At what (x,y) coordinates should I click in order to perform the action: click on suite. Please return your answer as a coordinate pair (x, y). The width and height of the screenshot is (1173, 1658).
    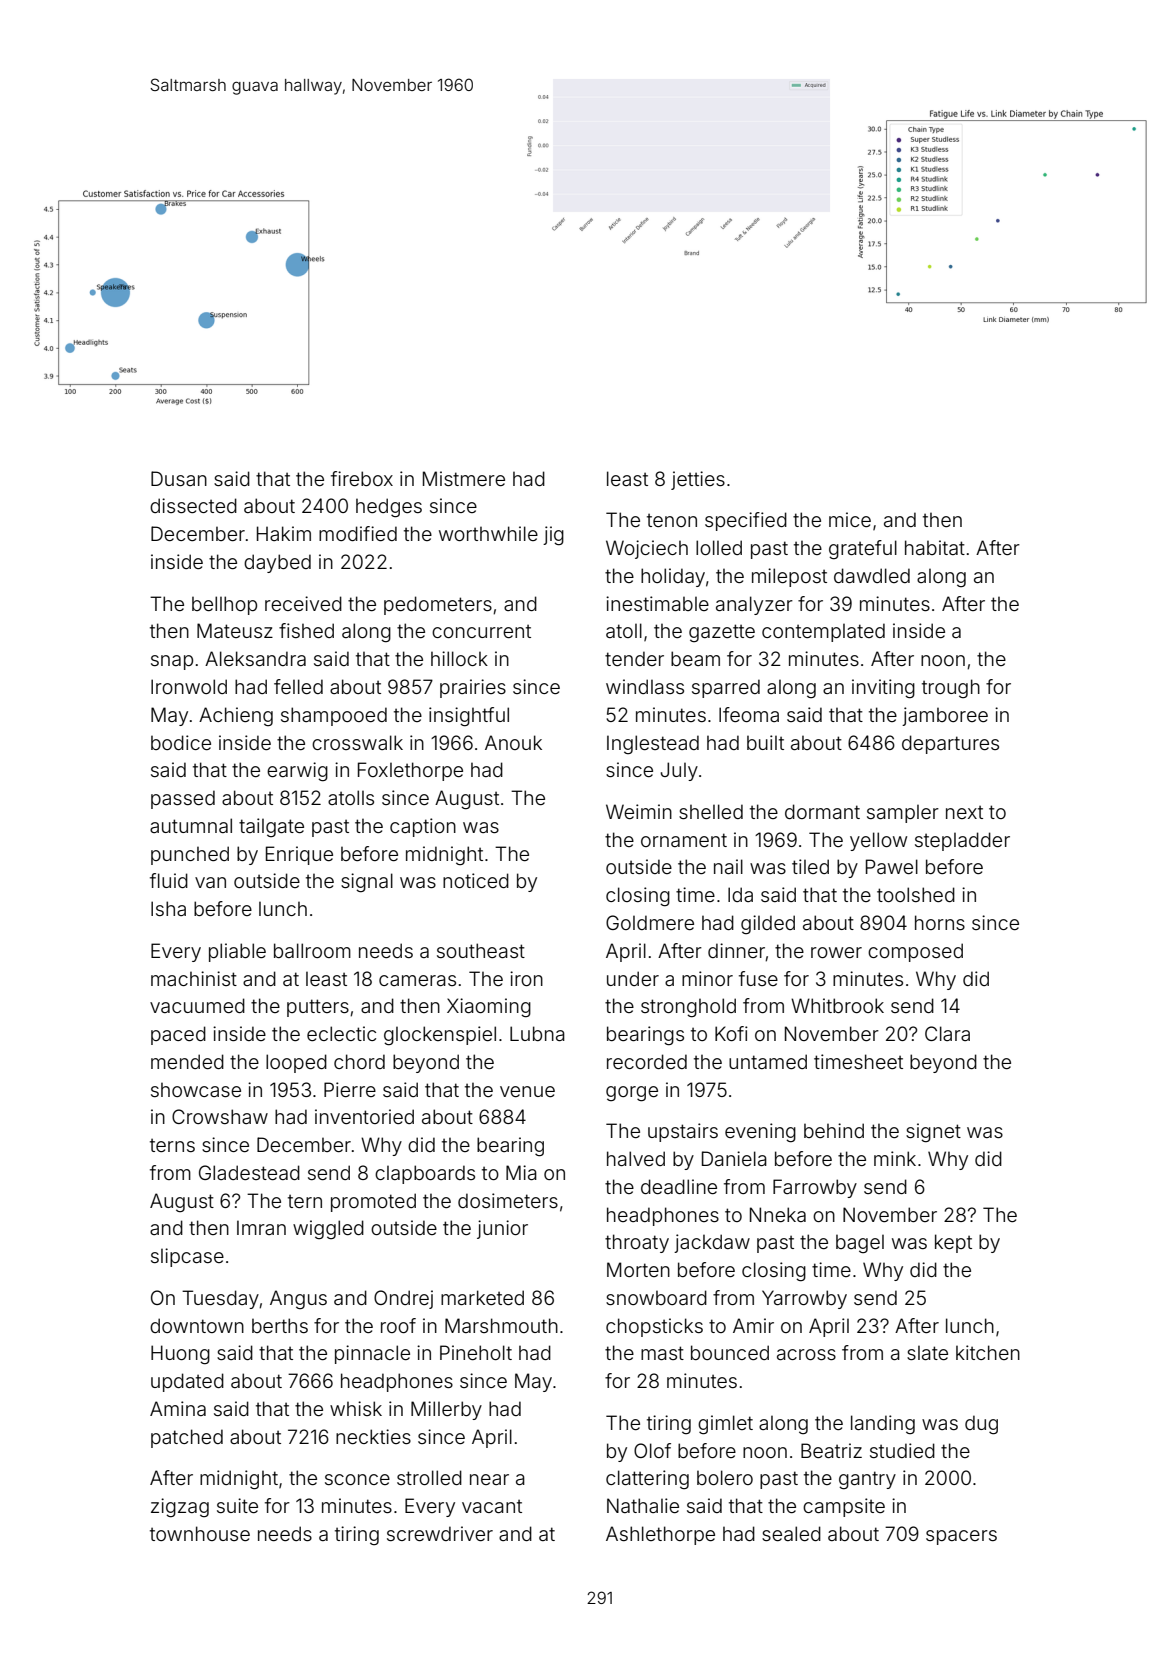
    Looking at the image, I should click on (237, 1505).
